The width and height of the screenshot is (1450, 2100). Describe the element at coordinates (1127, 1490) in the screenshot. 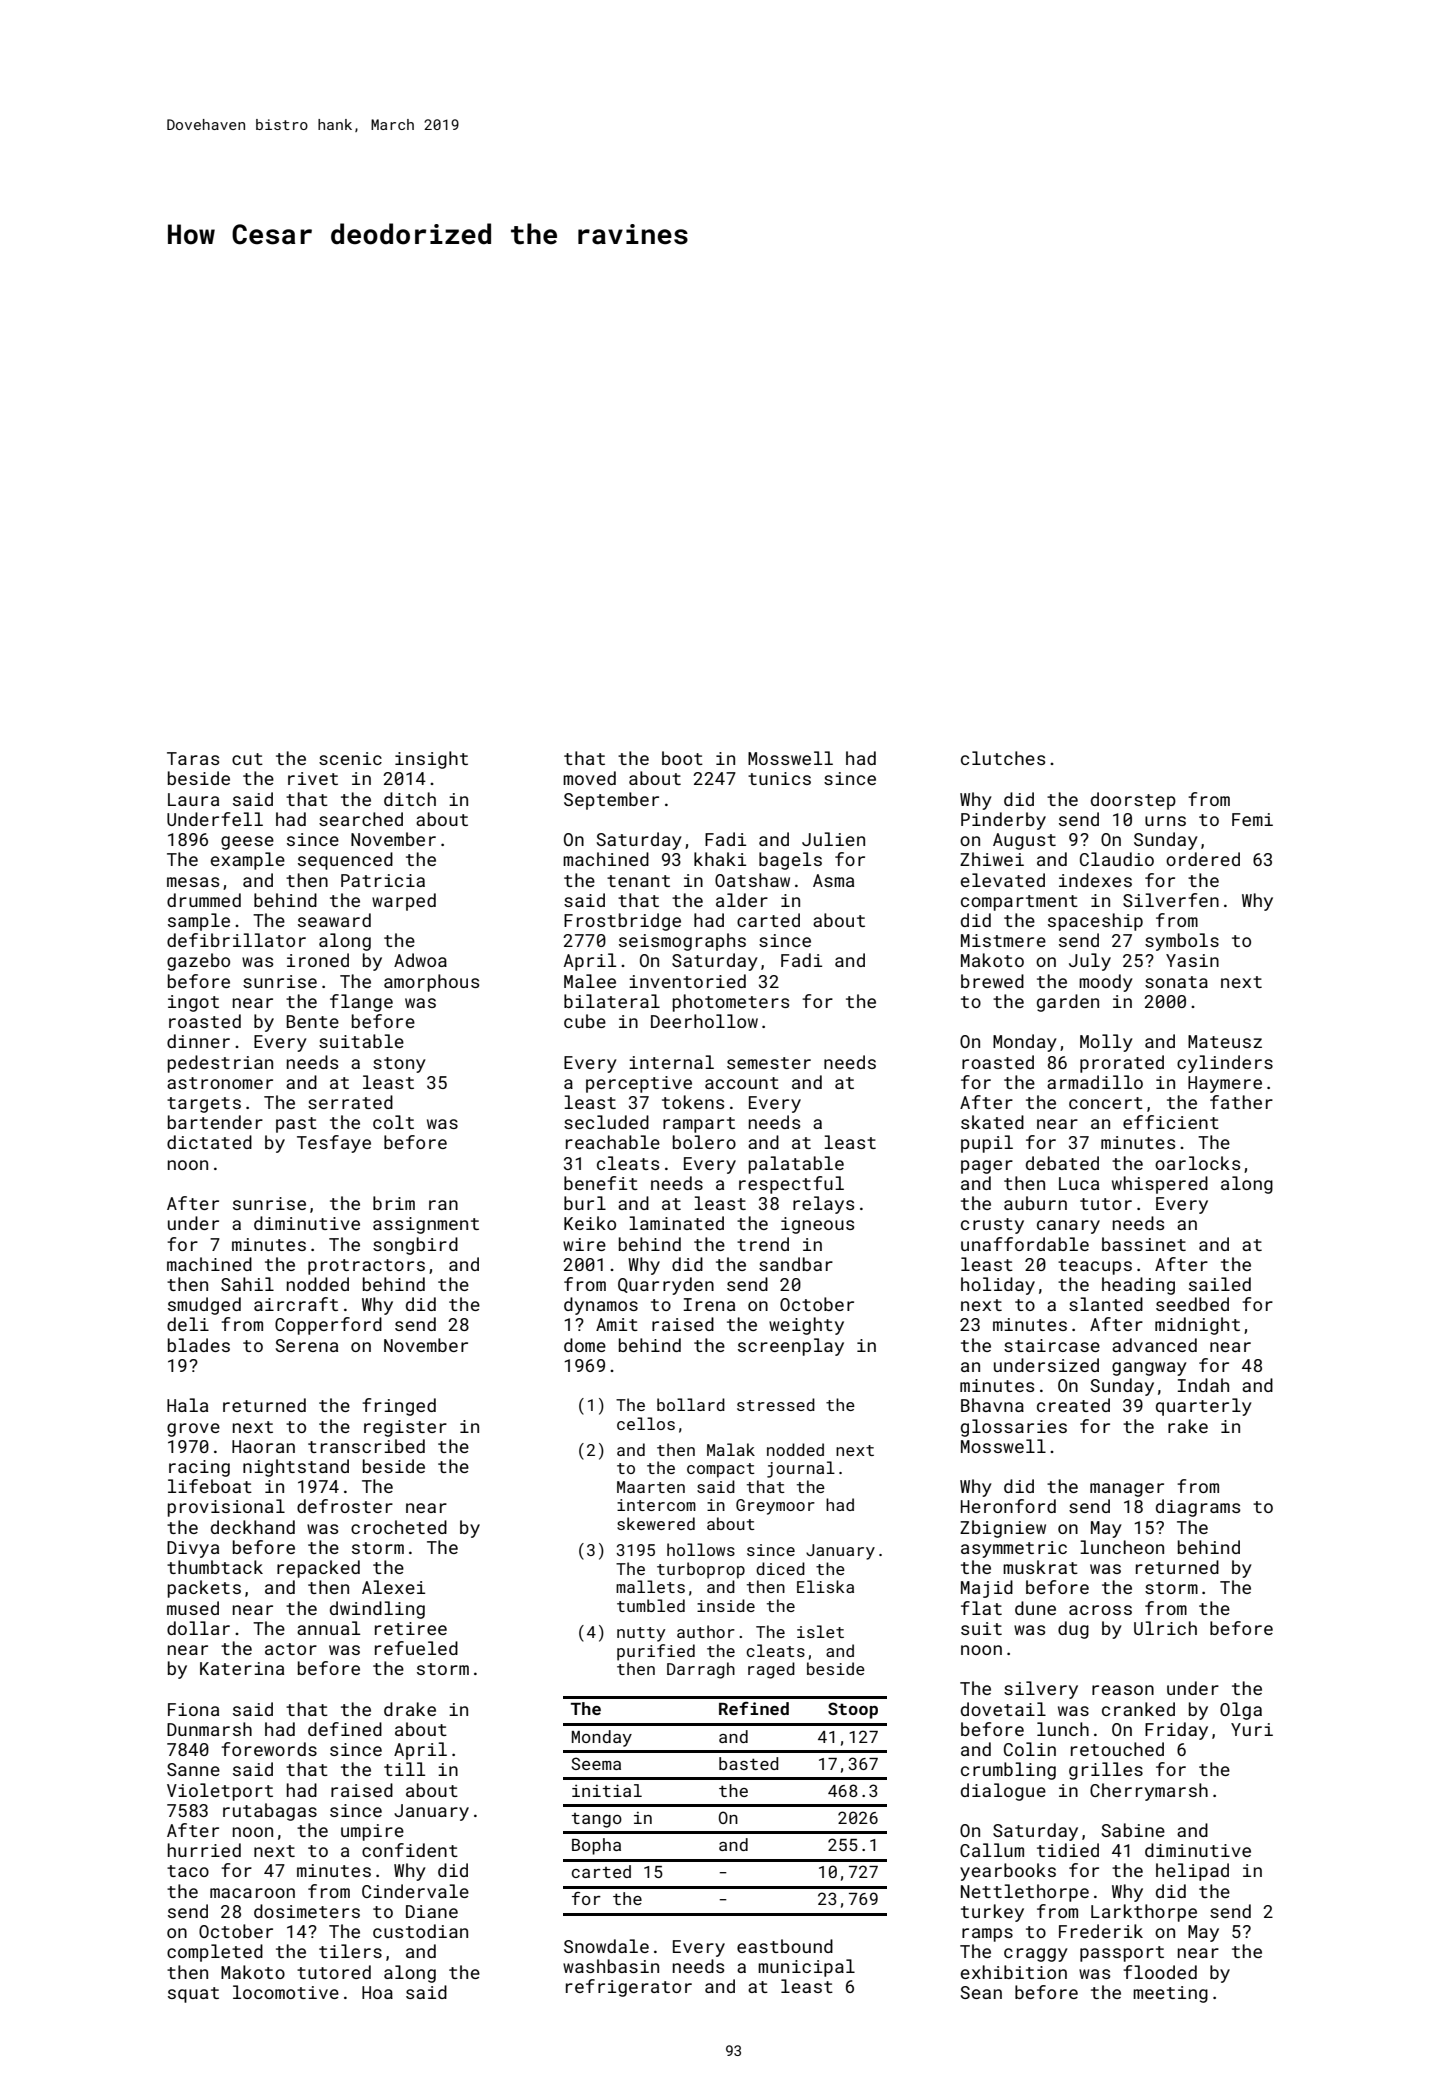

I see `manager` at that location.
